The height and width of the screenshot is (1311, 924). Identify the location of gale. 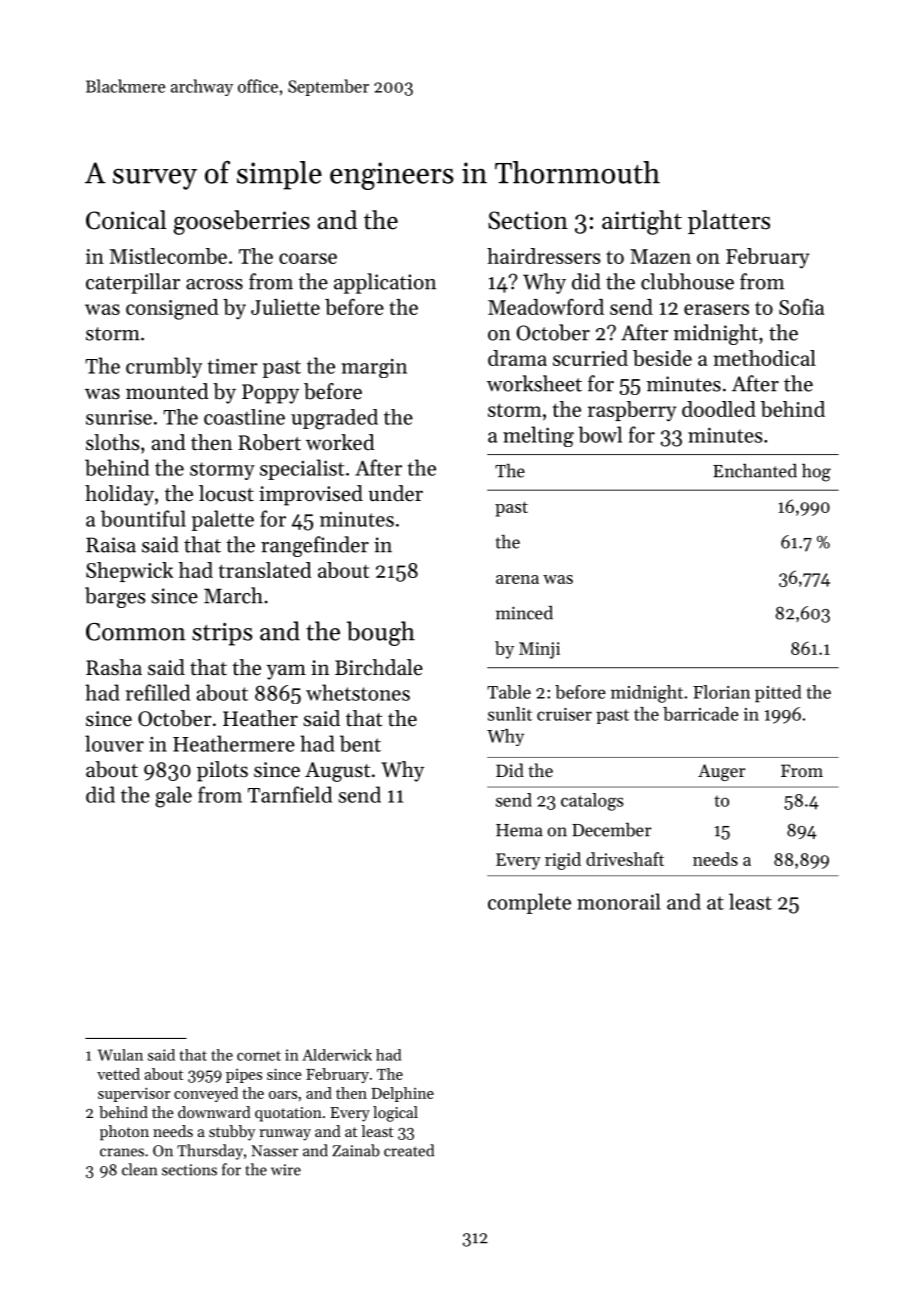
(173, 797).
